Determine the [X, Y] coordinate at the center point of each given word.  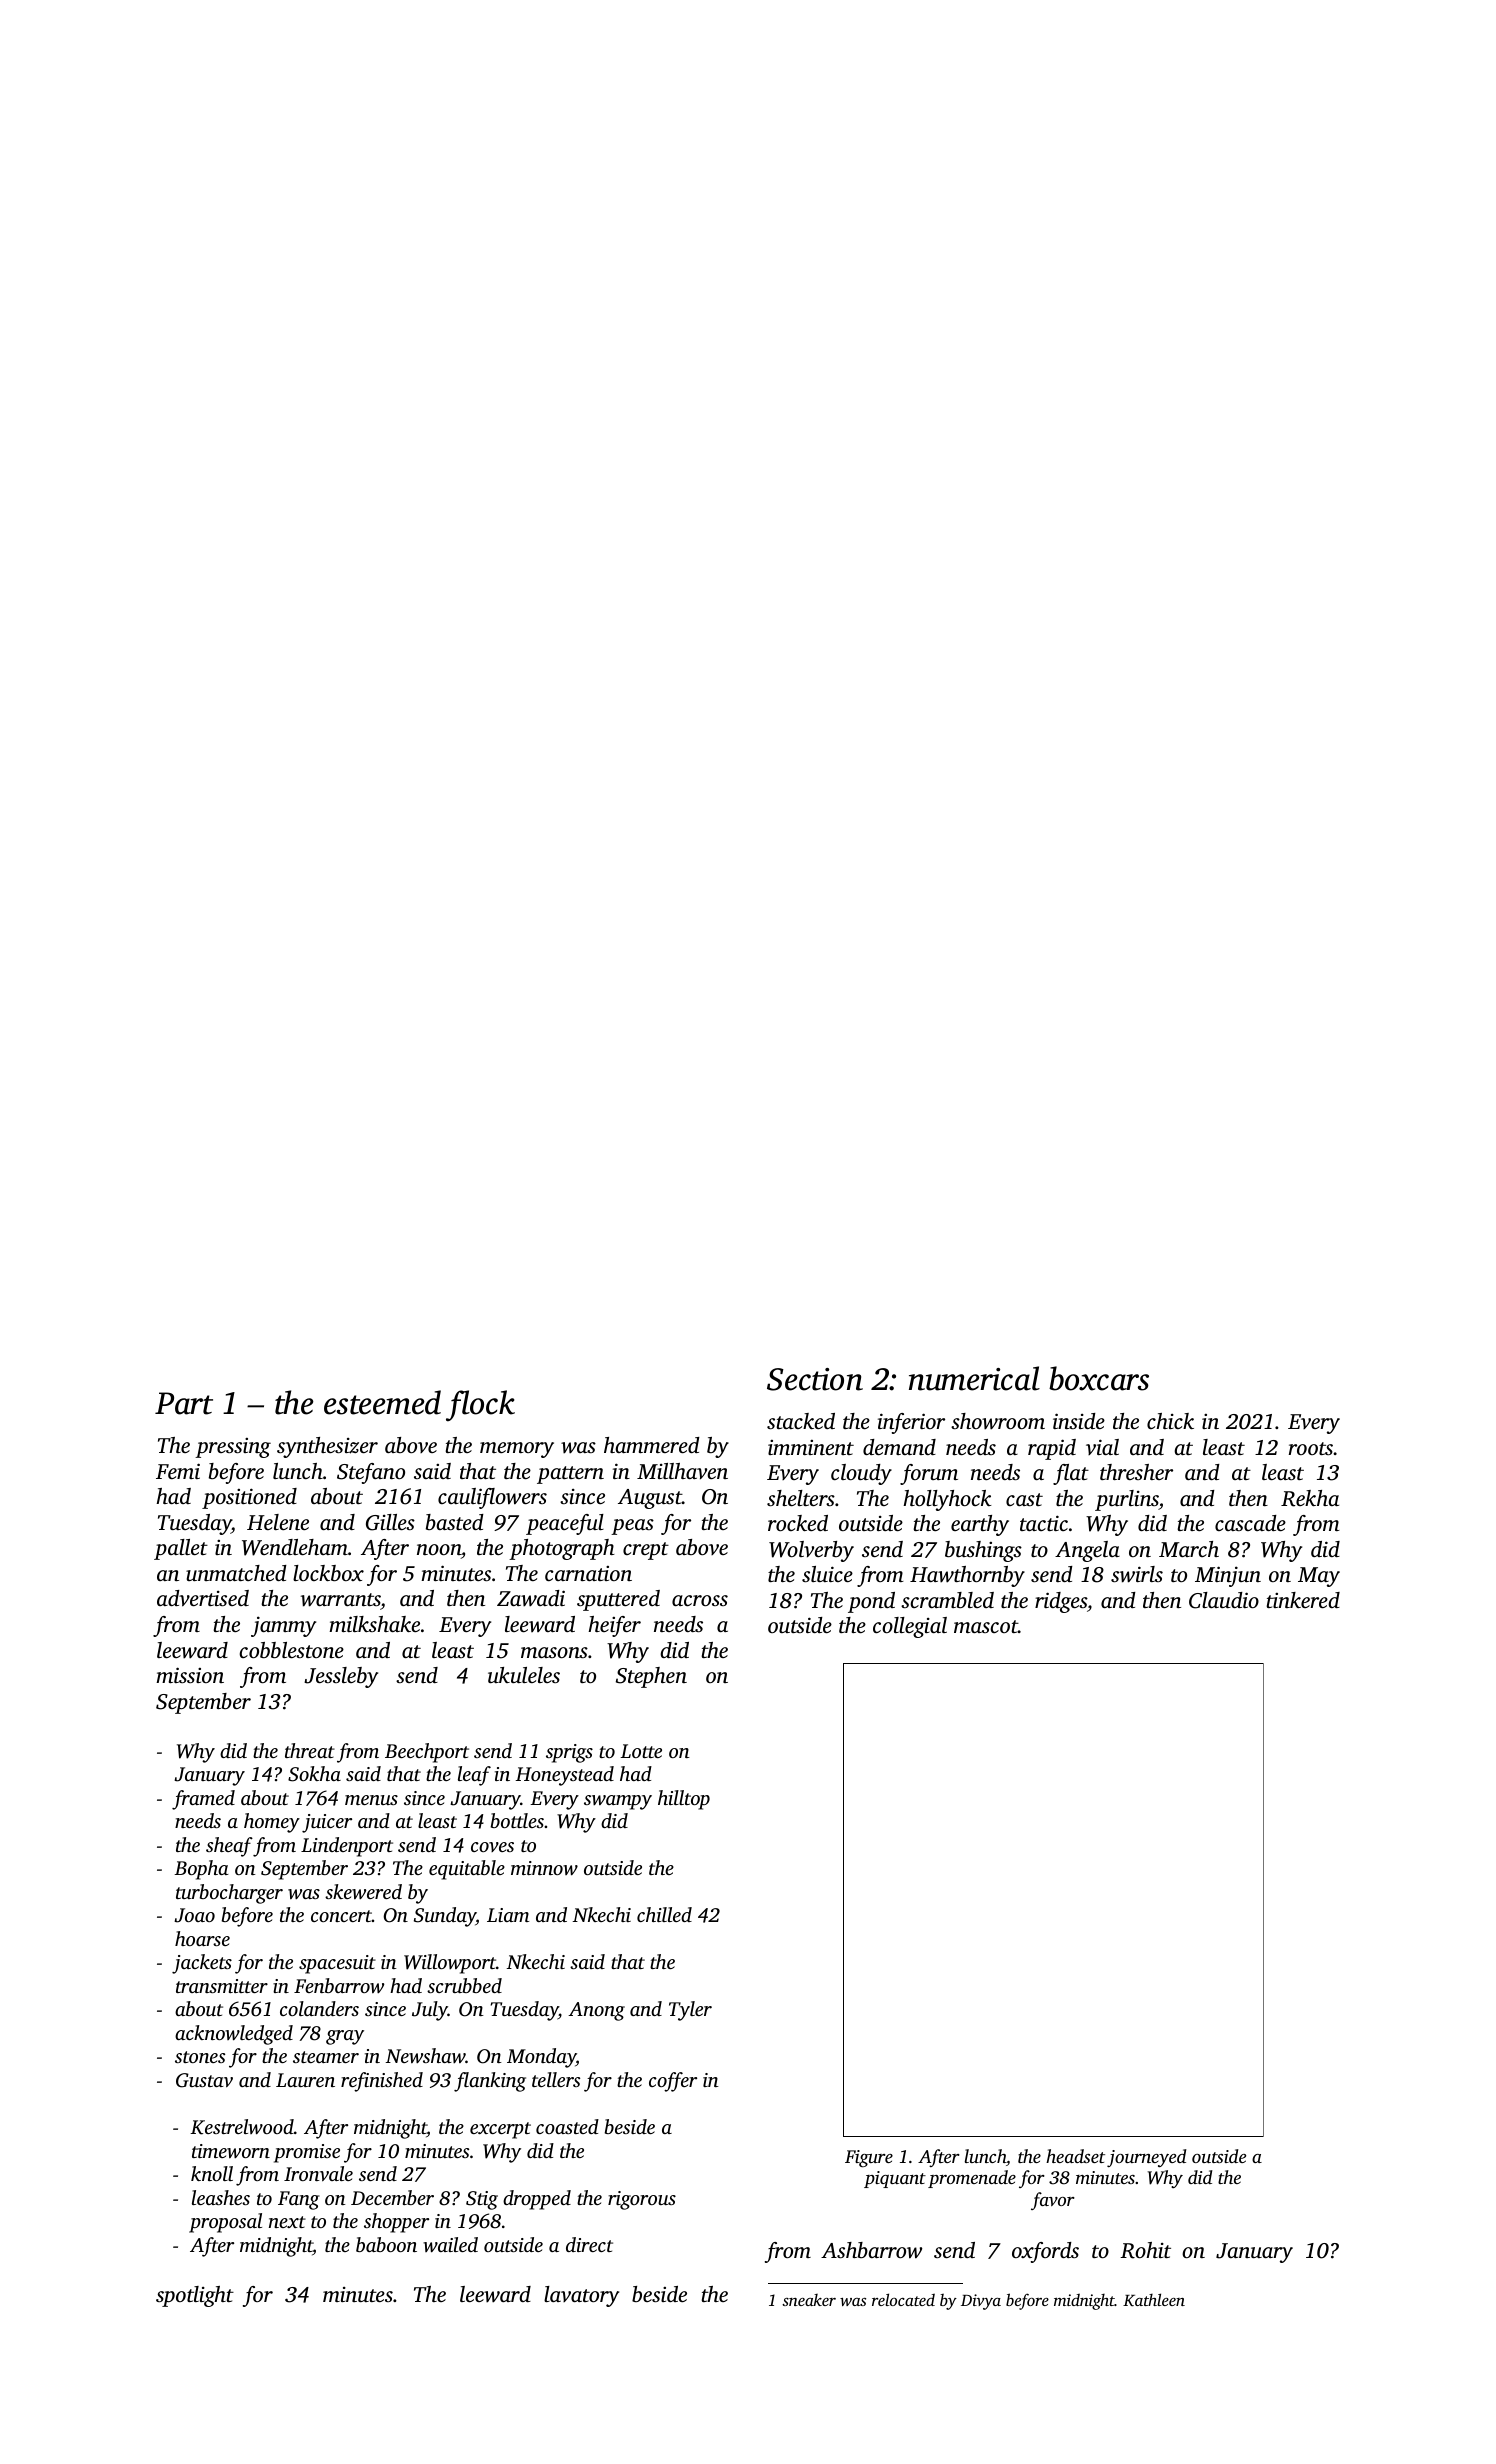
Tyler [690, 2011]
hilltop [684, 1800]
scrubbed [464, 1985]
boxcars [1099, 1378]
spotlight [195, 2296]
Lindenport [347, 1847]
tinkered [1303, 1600]
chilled [664, 1914]
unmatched [236, 1573]
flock [480, 1406]
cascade [1250, 1523]
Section [815, 1379]
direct [589, 2244]
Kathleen [1154, 2300]
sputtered [618, 1600]
